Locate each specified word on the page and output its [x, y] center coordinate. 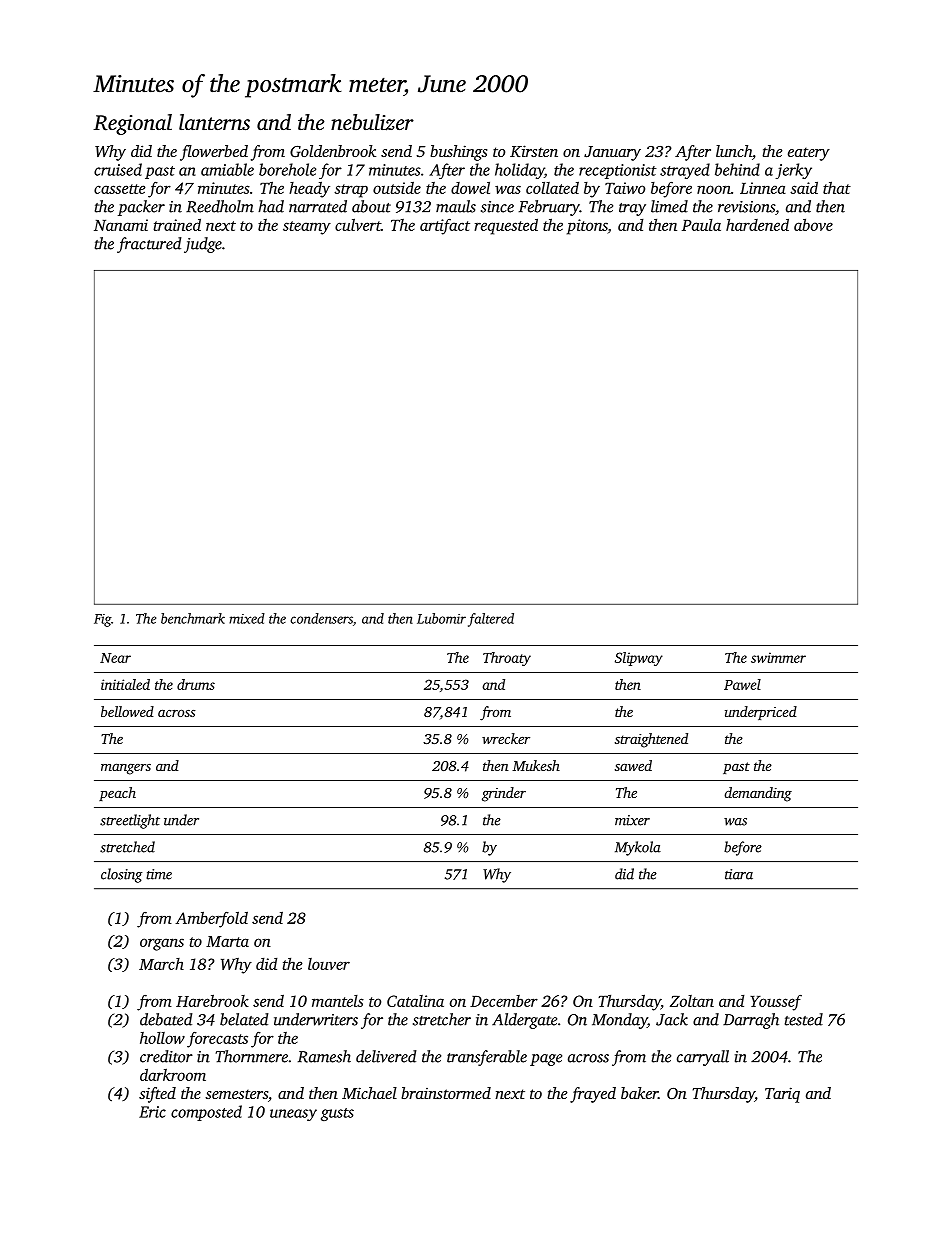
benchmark [193, 618]
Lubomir [441, 618]
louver [329, 964]
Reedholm [220, 206]
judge [203, 245]
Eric [152, 1112]
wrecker [506, 738]
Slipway [639, 659]
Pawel [742, 684]
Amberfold [211, 919]
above [813, 224]
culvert [358, 224]
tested [804, 1019]
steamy [307, 228]
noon [714, 189]
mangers [126, 769]
